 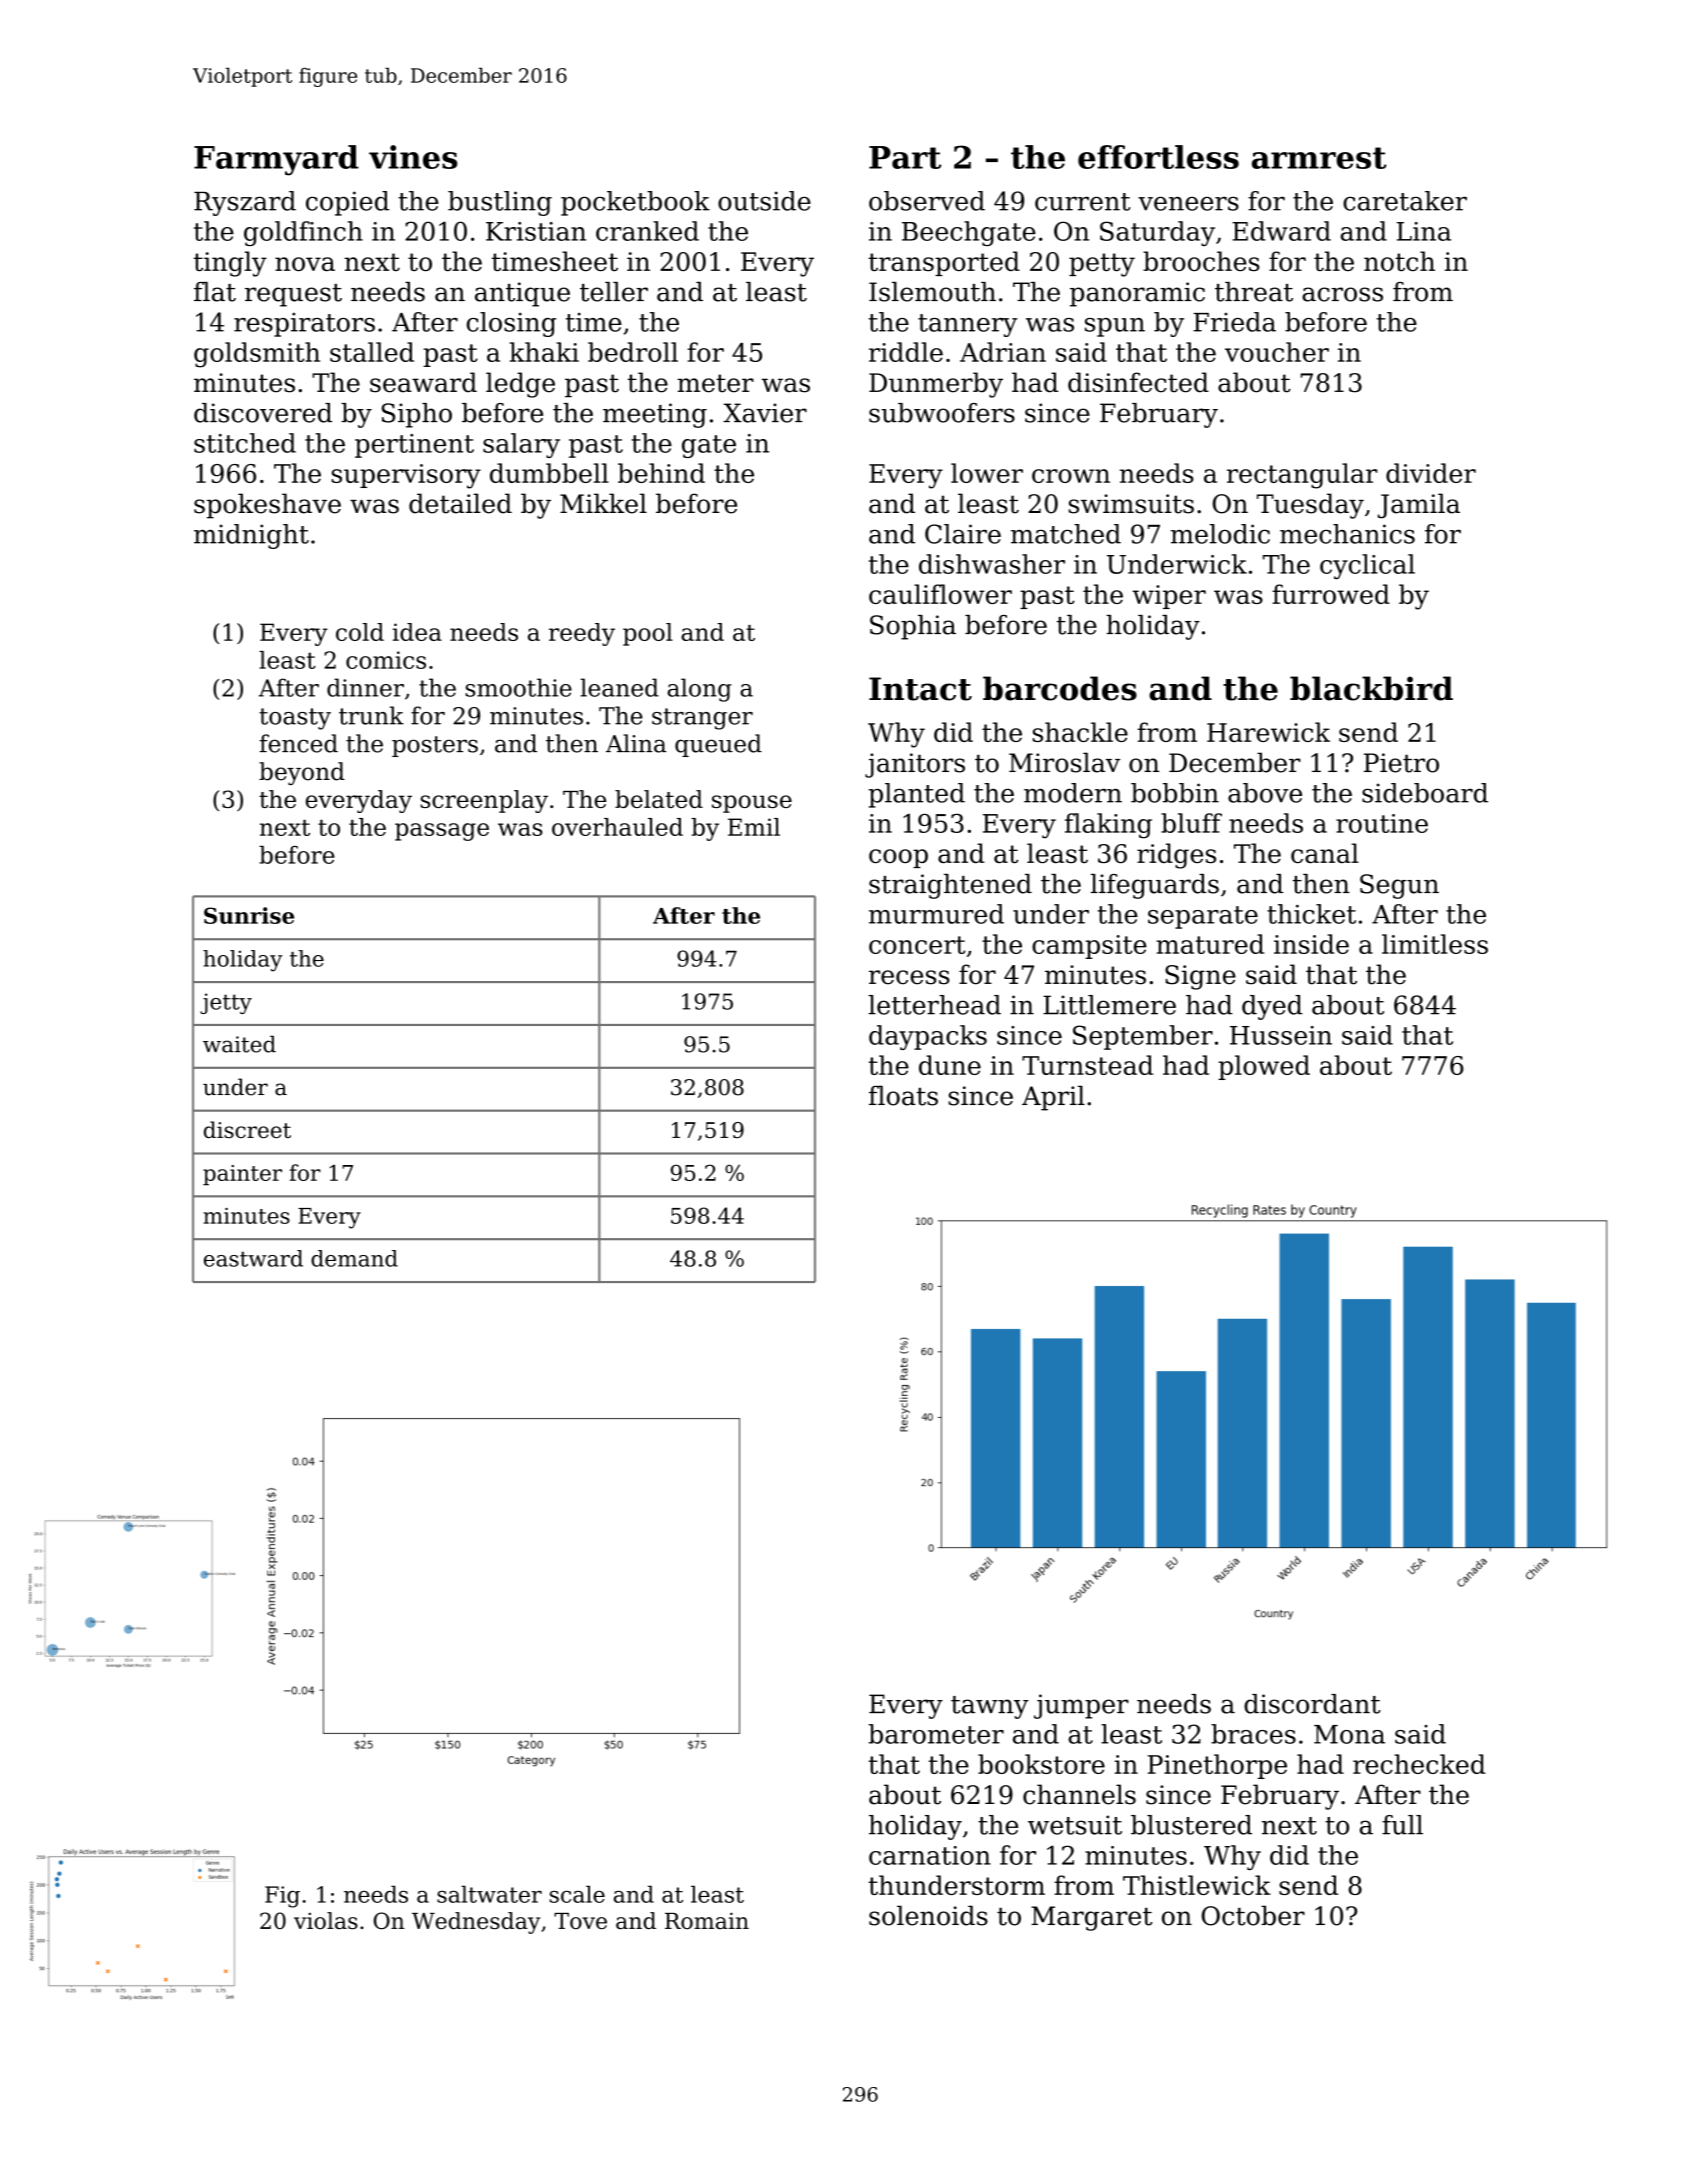 What do you see at coordinates (245, 203) in the image?
I see `Ryszard` at bounding box center [245, 203].
